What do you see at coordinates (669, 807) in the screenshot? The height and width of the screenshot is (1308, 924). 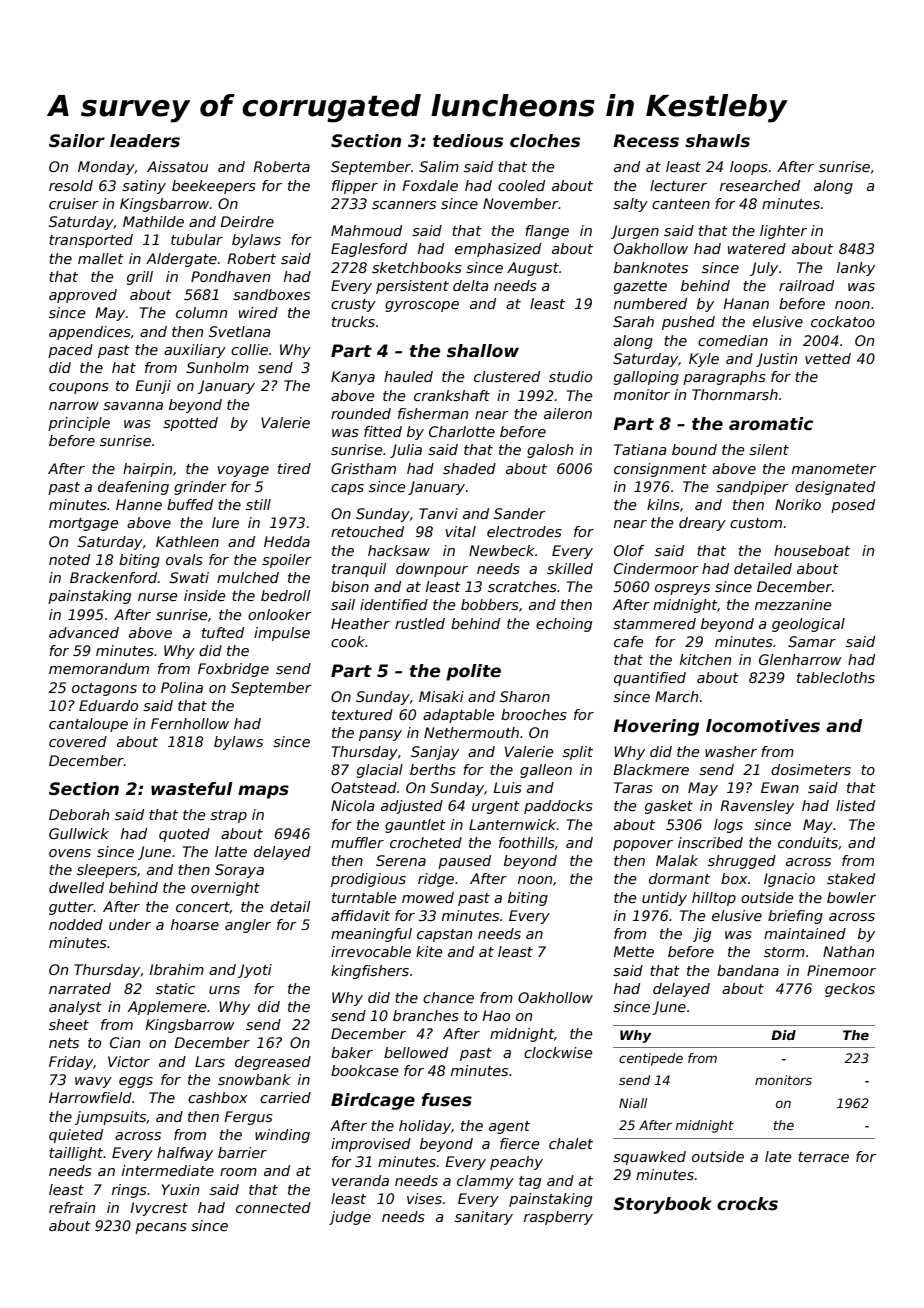 I see `gasket` at bounding box center [669, 807].
